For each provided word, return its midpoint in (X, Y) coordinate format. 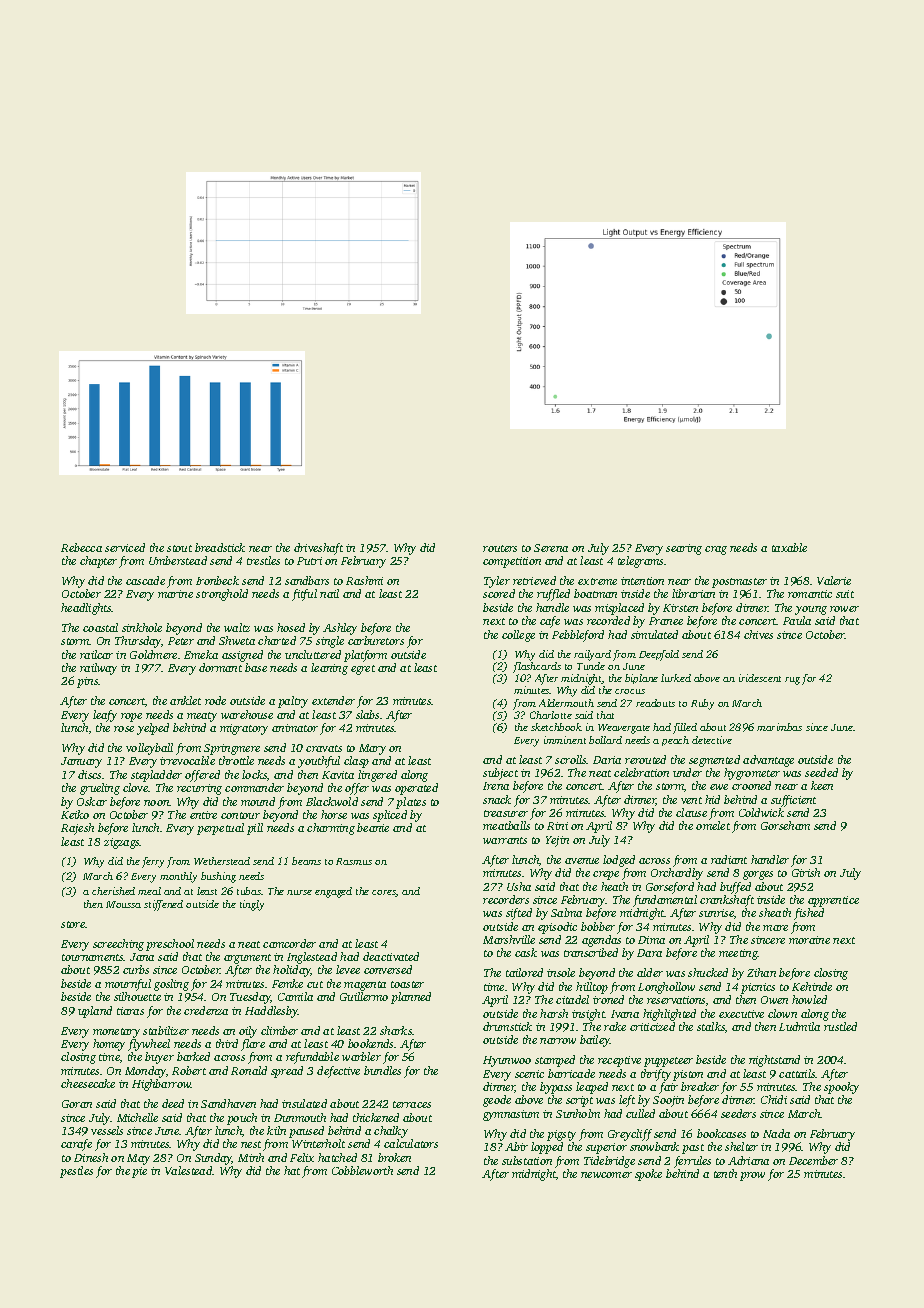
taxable (789, 547)
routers (500, 548)
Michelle (137, 1117)
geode (497, 1101)
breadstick (220, 547)
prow (752, 1176)
